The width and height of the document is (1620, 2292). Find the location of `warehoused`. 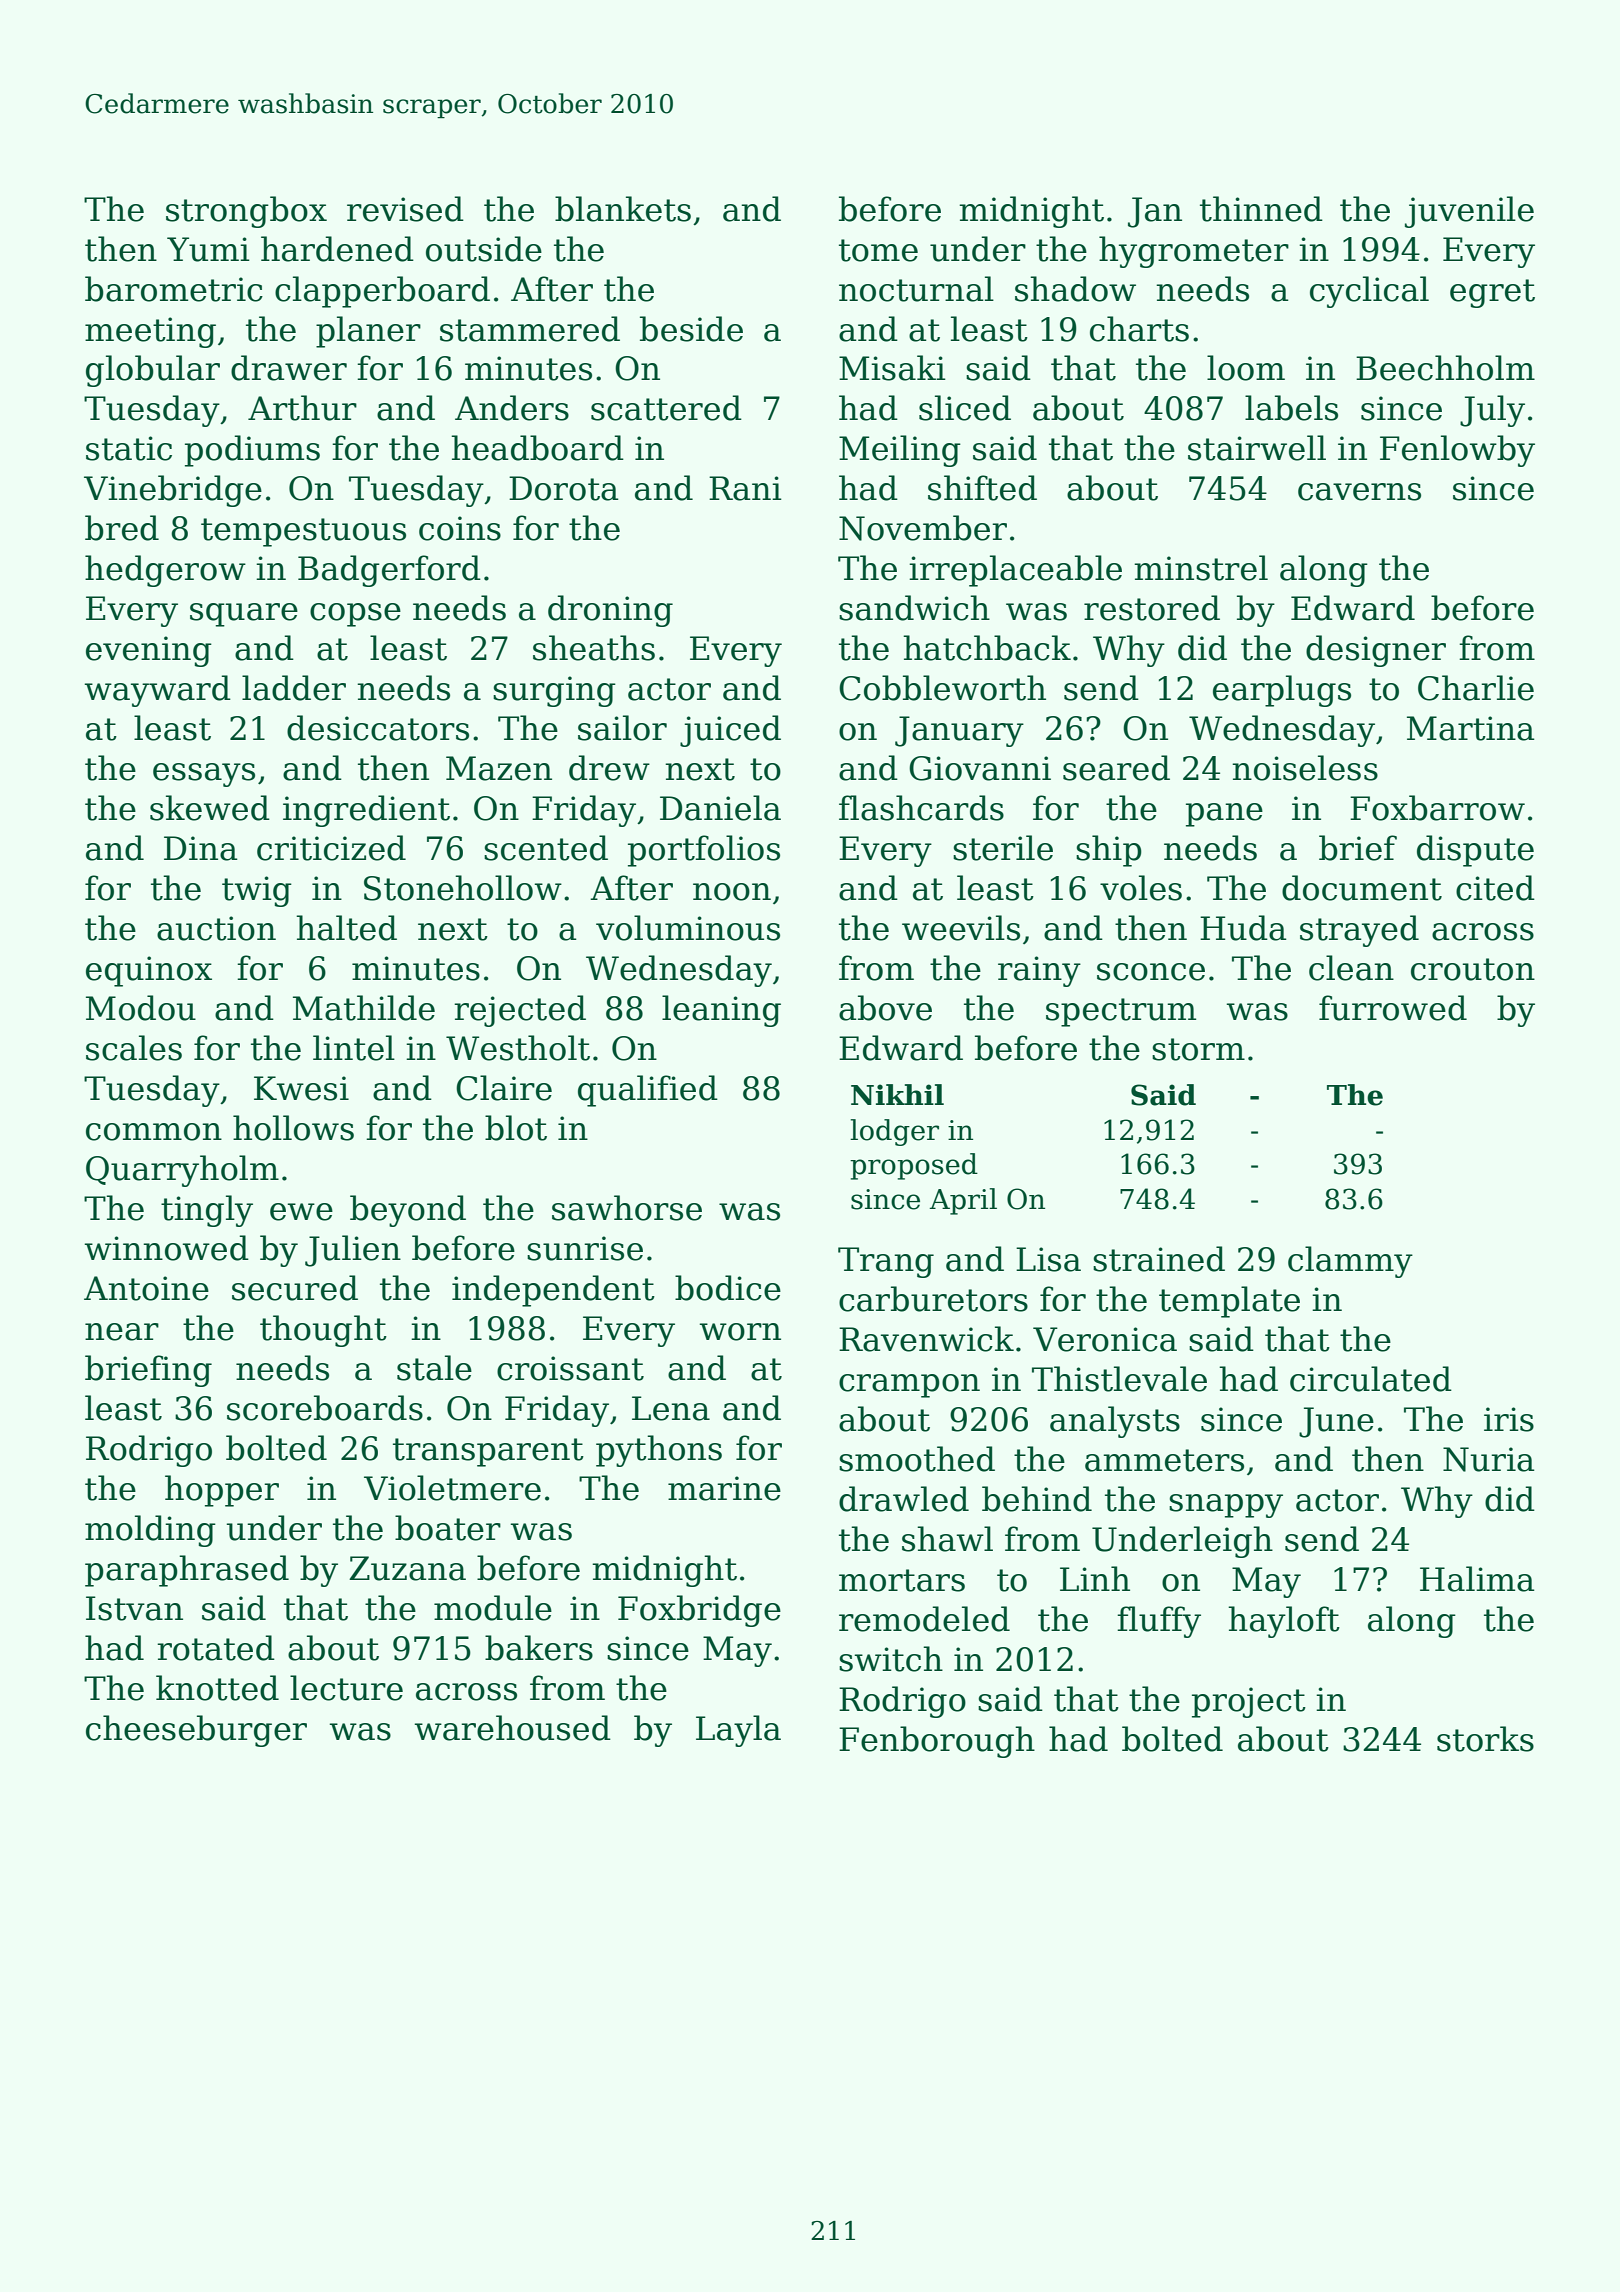

warehoused is located at coordinates (512, 1728).
